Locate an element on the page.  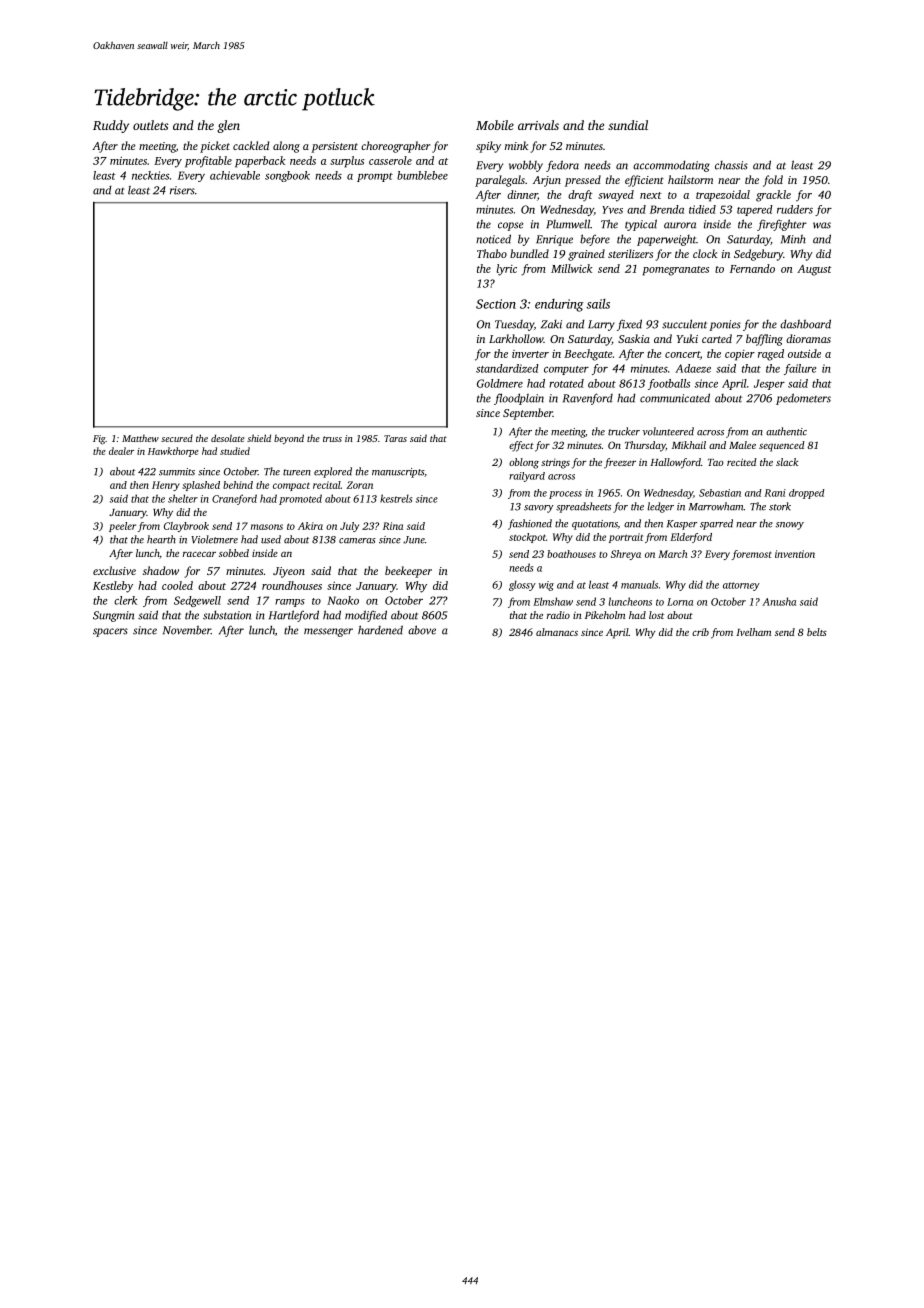
rudders is located at coordinates (795, 209).
